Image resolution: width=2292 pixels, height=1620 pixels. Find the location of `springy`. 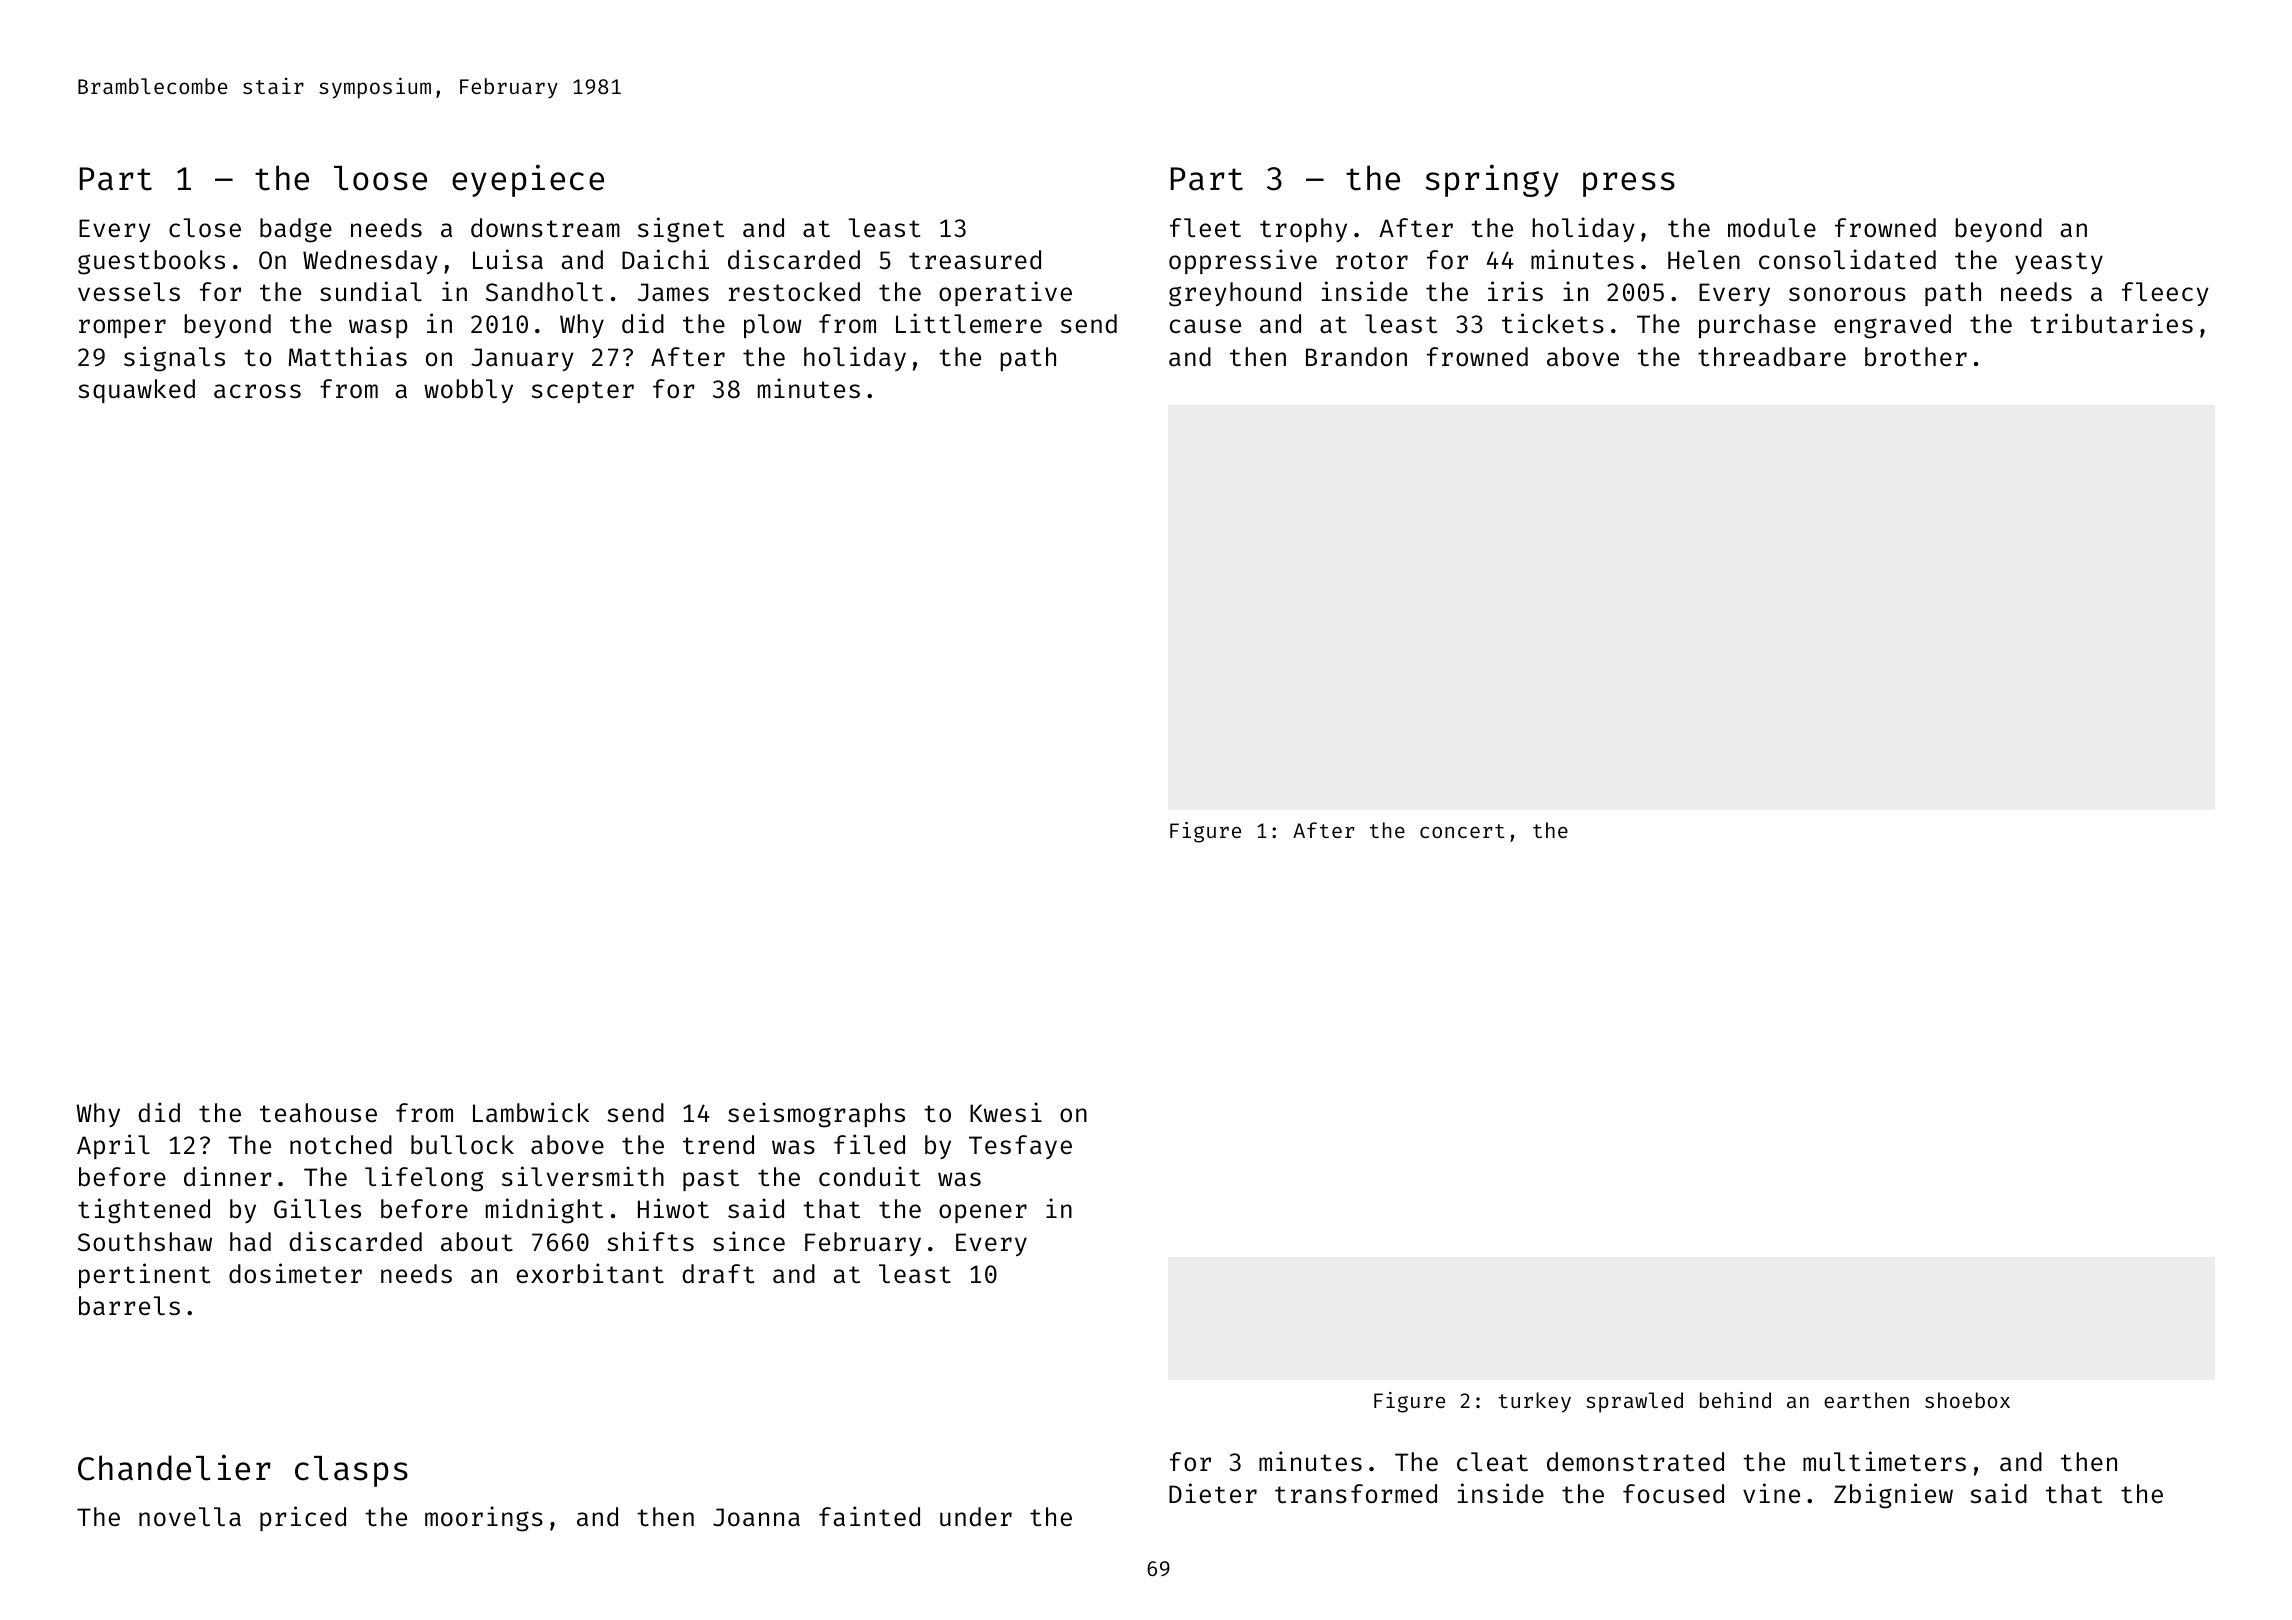

springy is located at coordinates (1492, 180).
